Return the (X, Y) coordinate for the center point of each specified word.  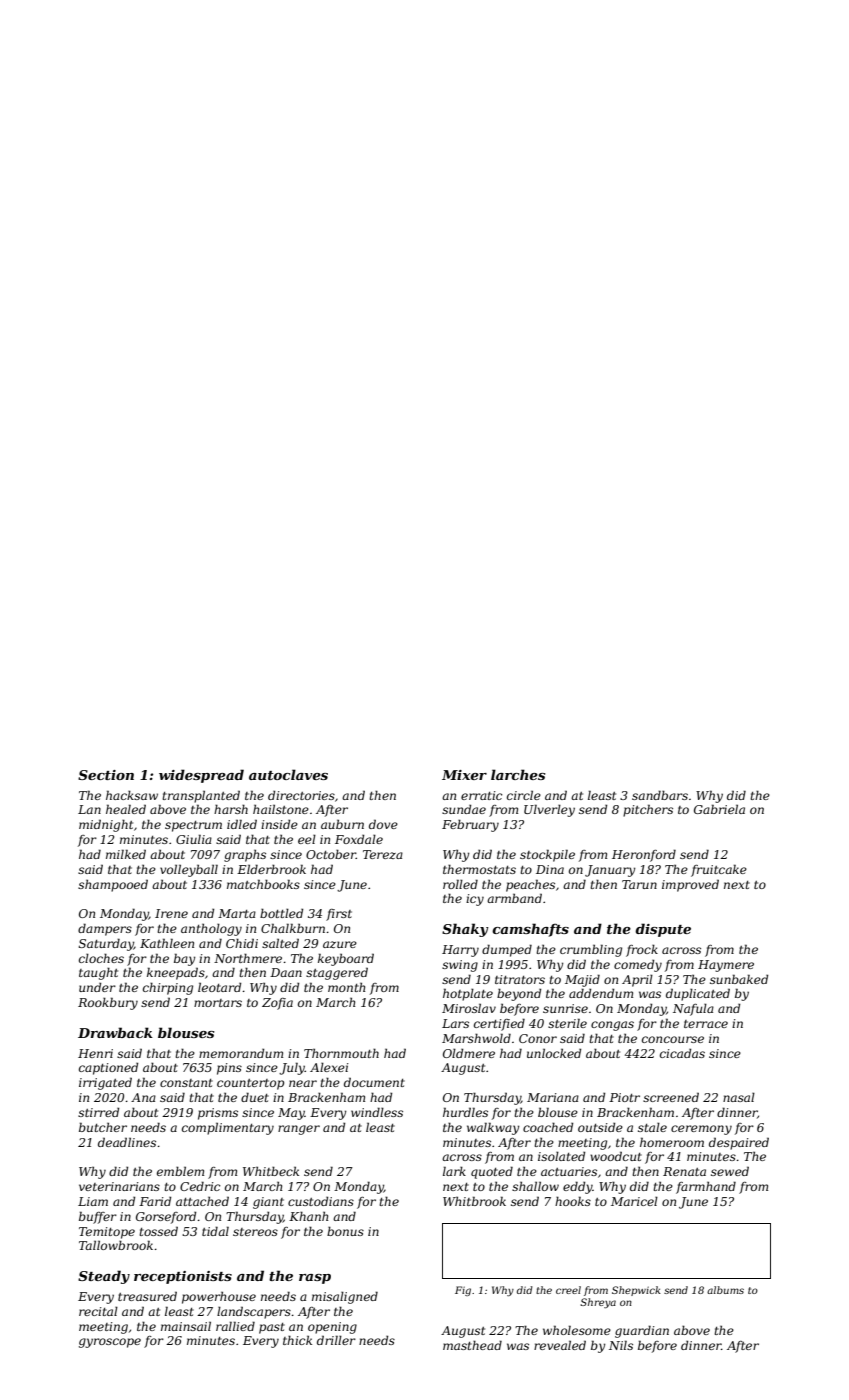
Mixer (464, 775)
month (346, 987)
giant (268, 1203)
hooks (573, 1201)
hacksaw (132, 795)
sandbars (660, 795)
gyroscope (110, 1343)
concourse (673, 1039)
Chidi (242, 943)
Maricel (634, 1201)
